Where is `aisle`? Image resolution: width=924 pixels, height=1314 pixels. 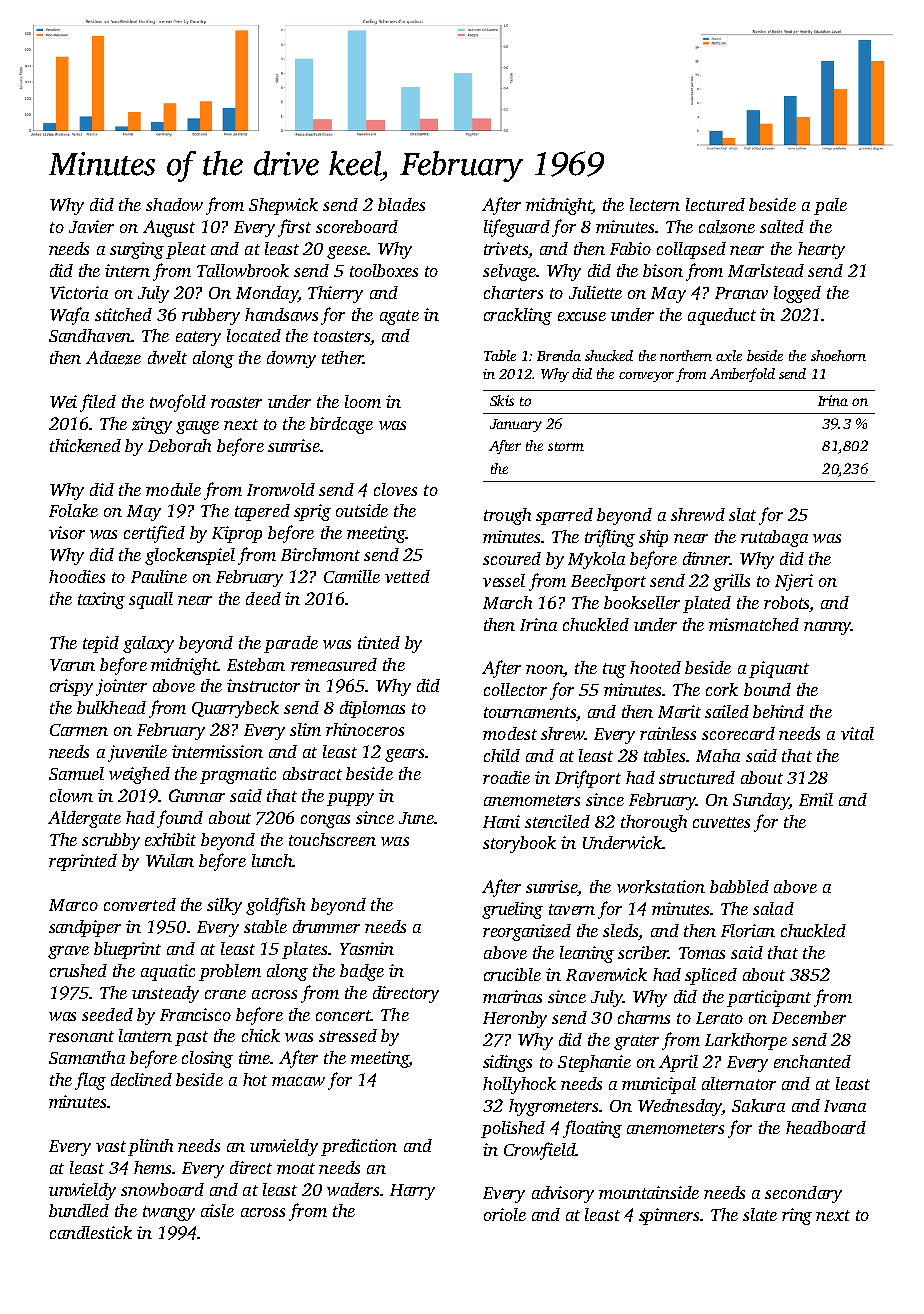 aisle is located at coordinates (217, 1210).
